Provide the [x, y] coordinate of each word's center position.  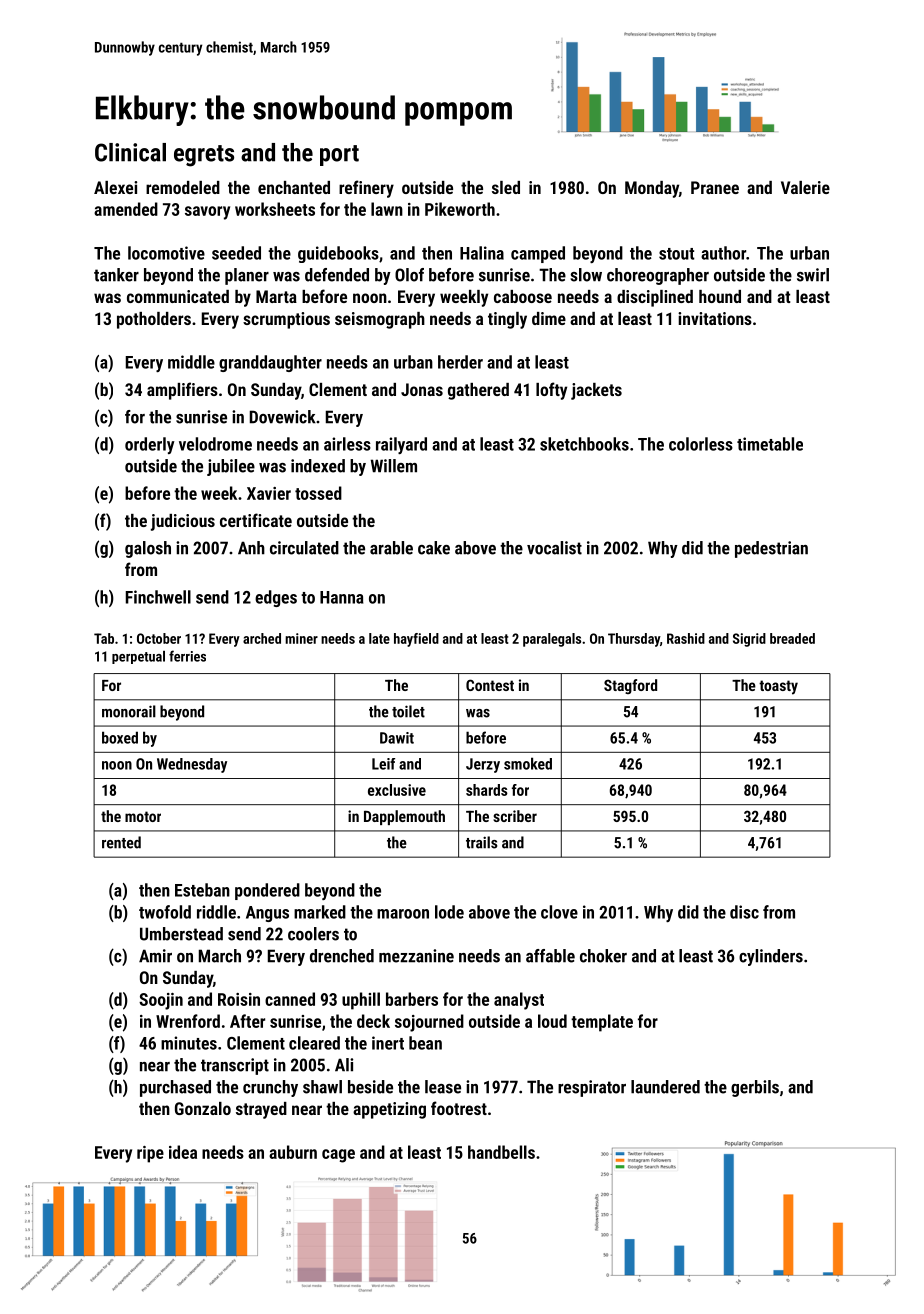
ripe [150, 1154]
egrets [204, 156]
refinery [366, 189]
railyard [401, 445]
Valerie [805, 187]
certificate [256, 520]
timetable [770, 444]
